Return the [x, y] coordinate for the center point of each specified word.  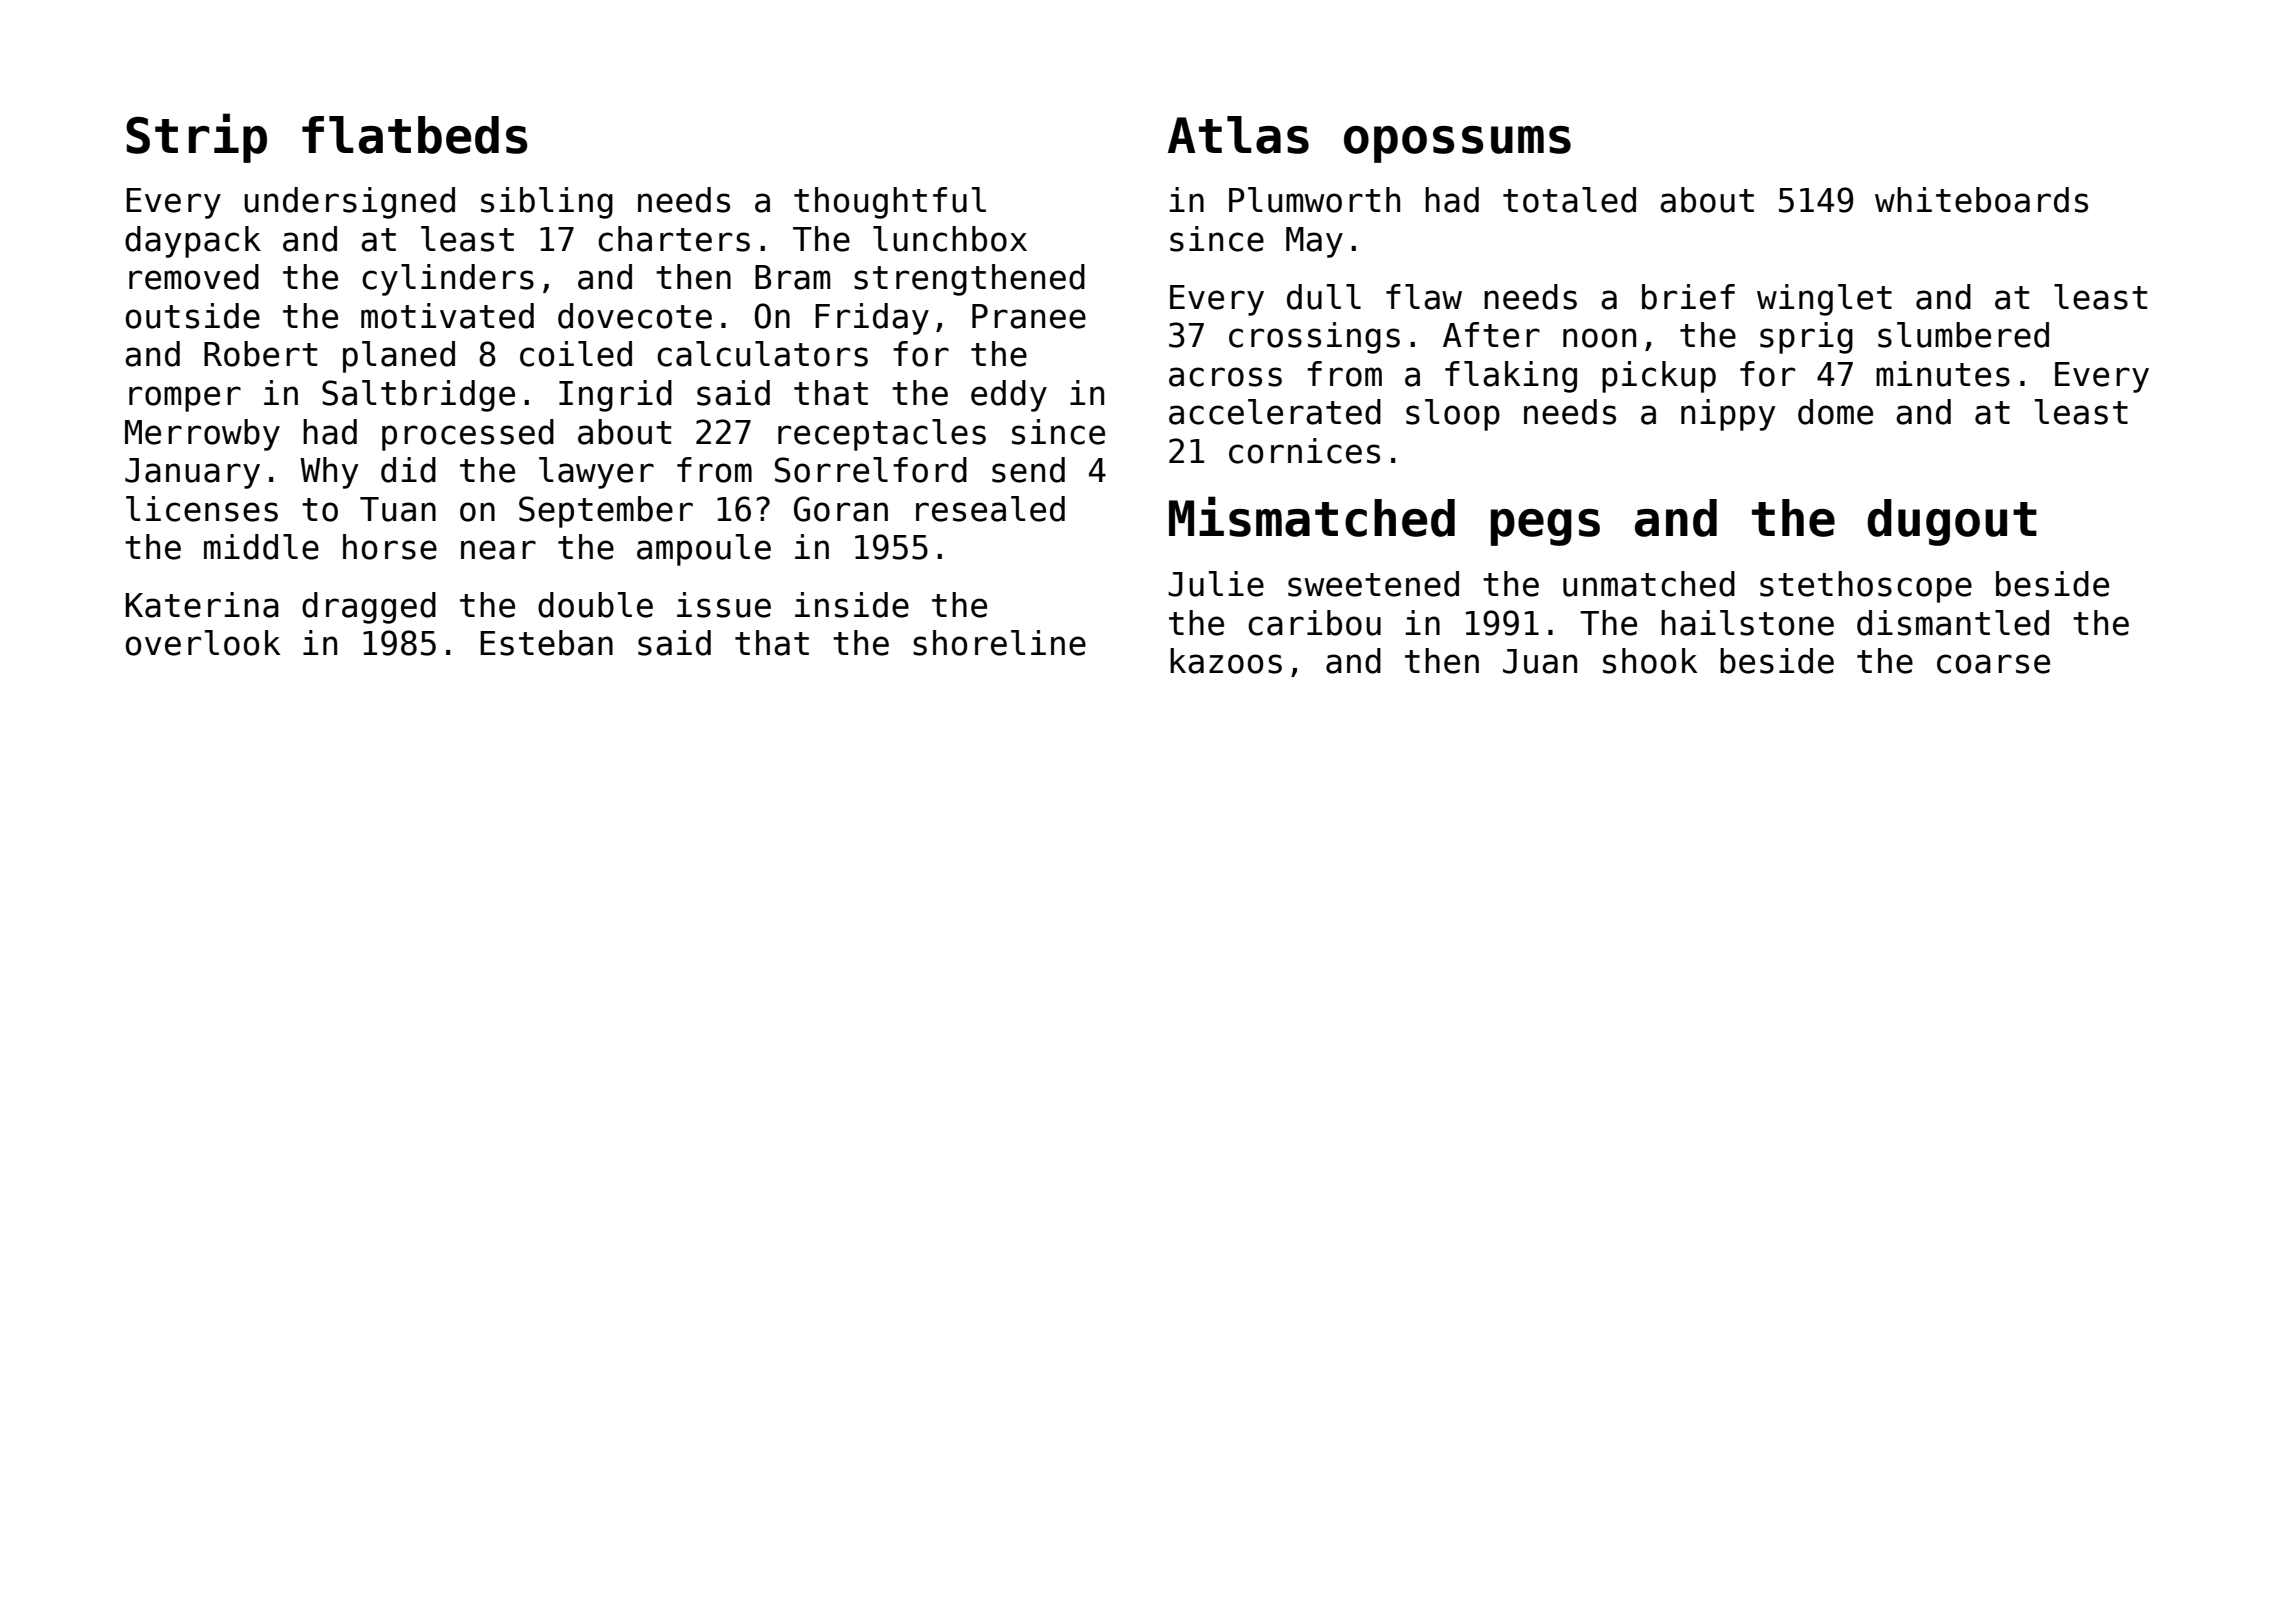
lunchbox [950, 239]
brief [1688, 297]
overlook [203, 643]
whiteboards [1981, 200]
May [1314, 242]
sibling [547, 203]
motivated [447, 316]
